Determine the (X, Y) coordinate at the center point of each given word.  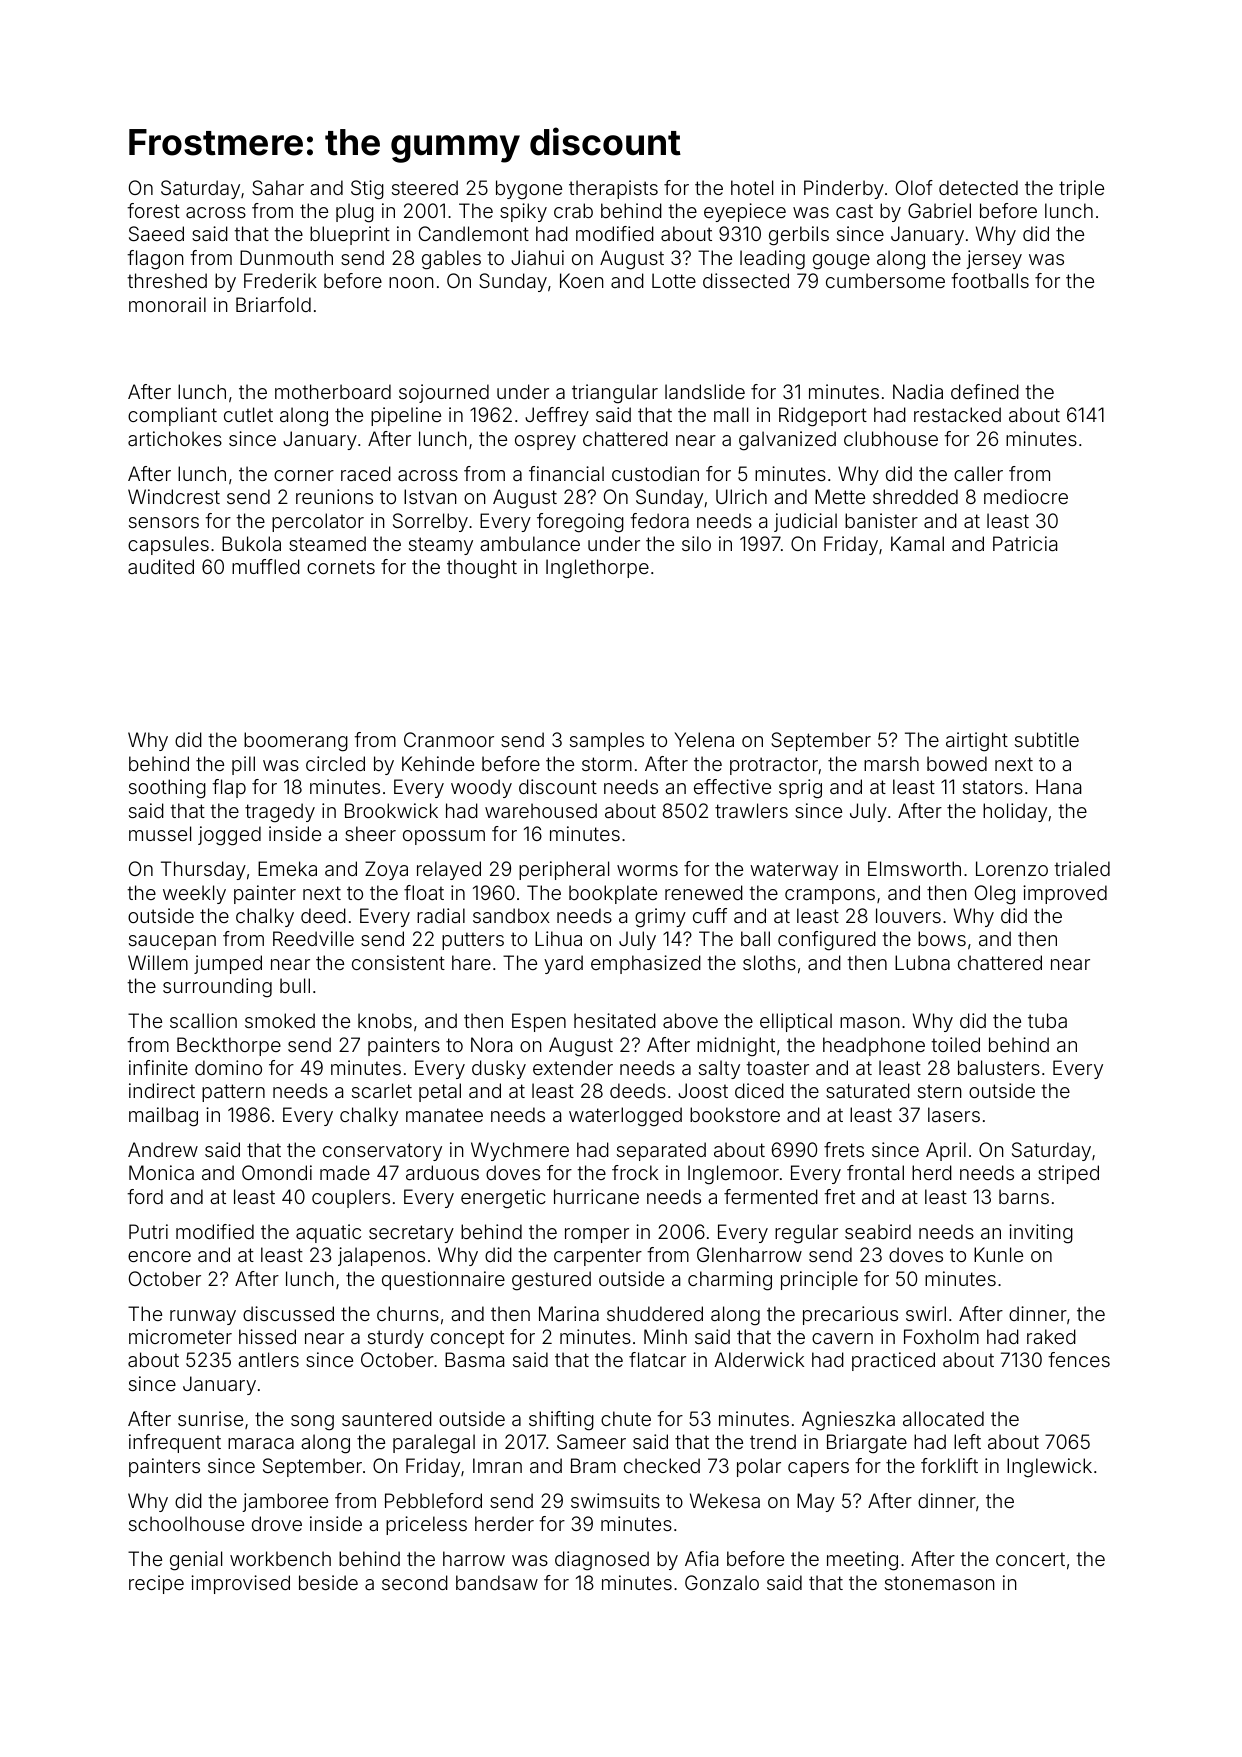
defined (985, 391)
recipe (156, 1584)
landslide (705, 391)
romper (597, 1235)
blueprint (350, 235)
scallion (203, 1020)
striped (1068, 1174)
